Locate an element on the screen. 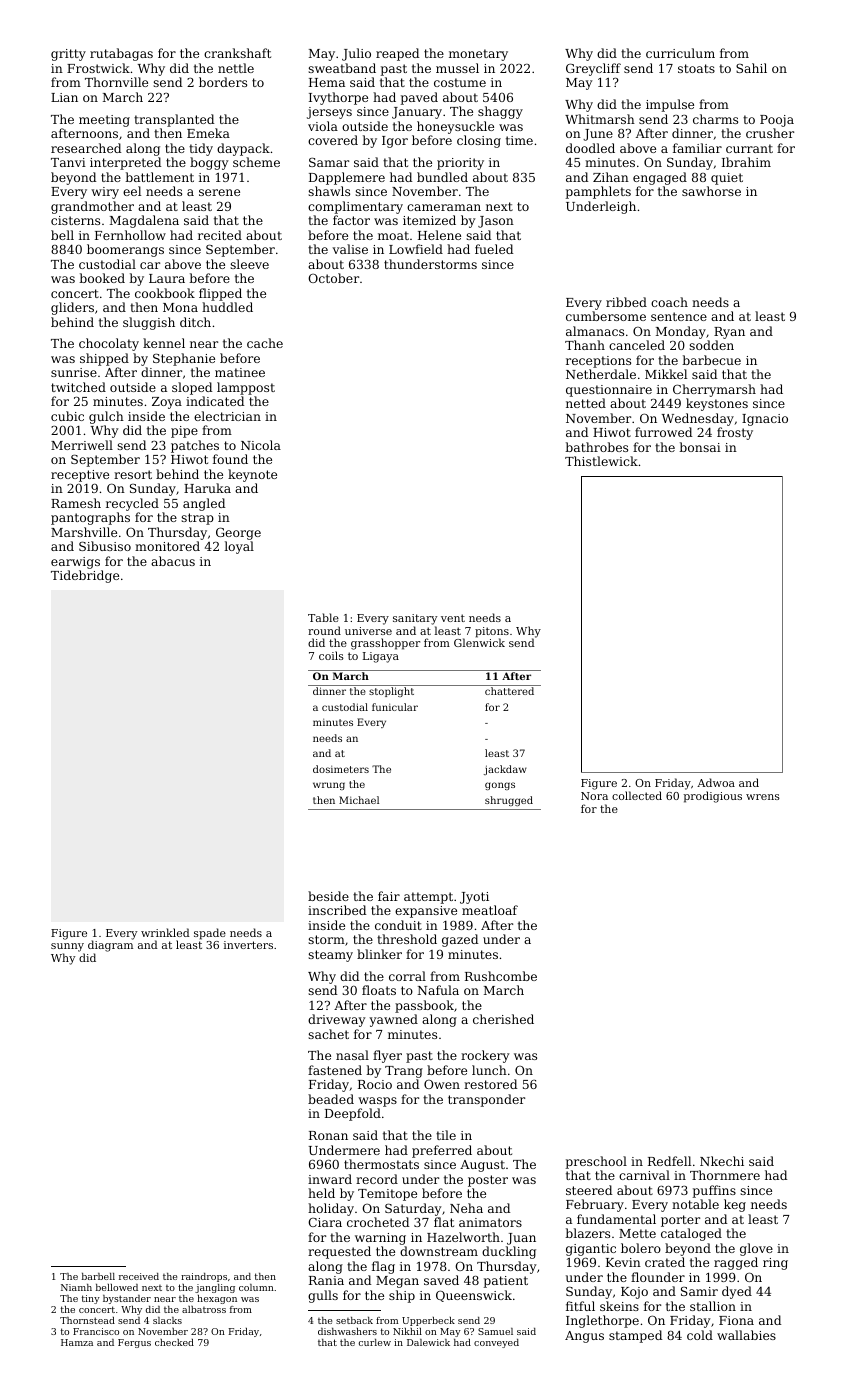 Image resolution: width=849 pixels, height=1400 pixels. Ibrahim is located at coordinates (746, 162).
